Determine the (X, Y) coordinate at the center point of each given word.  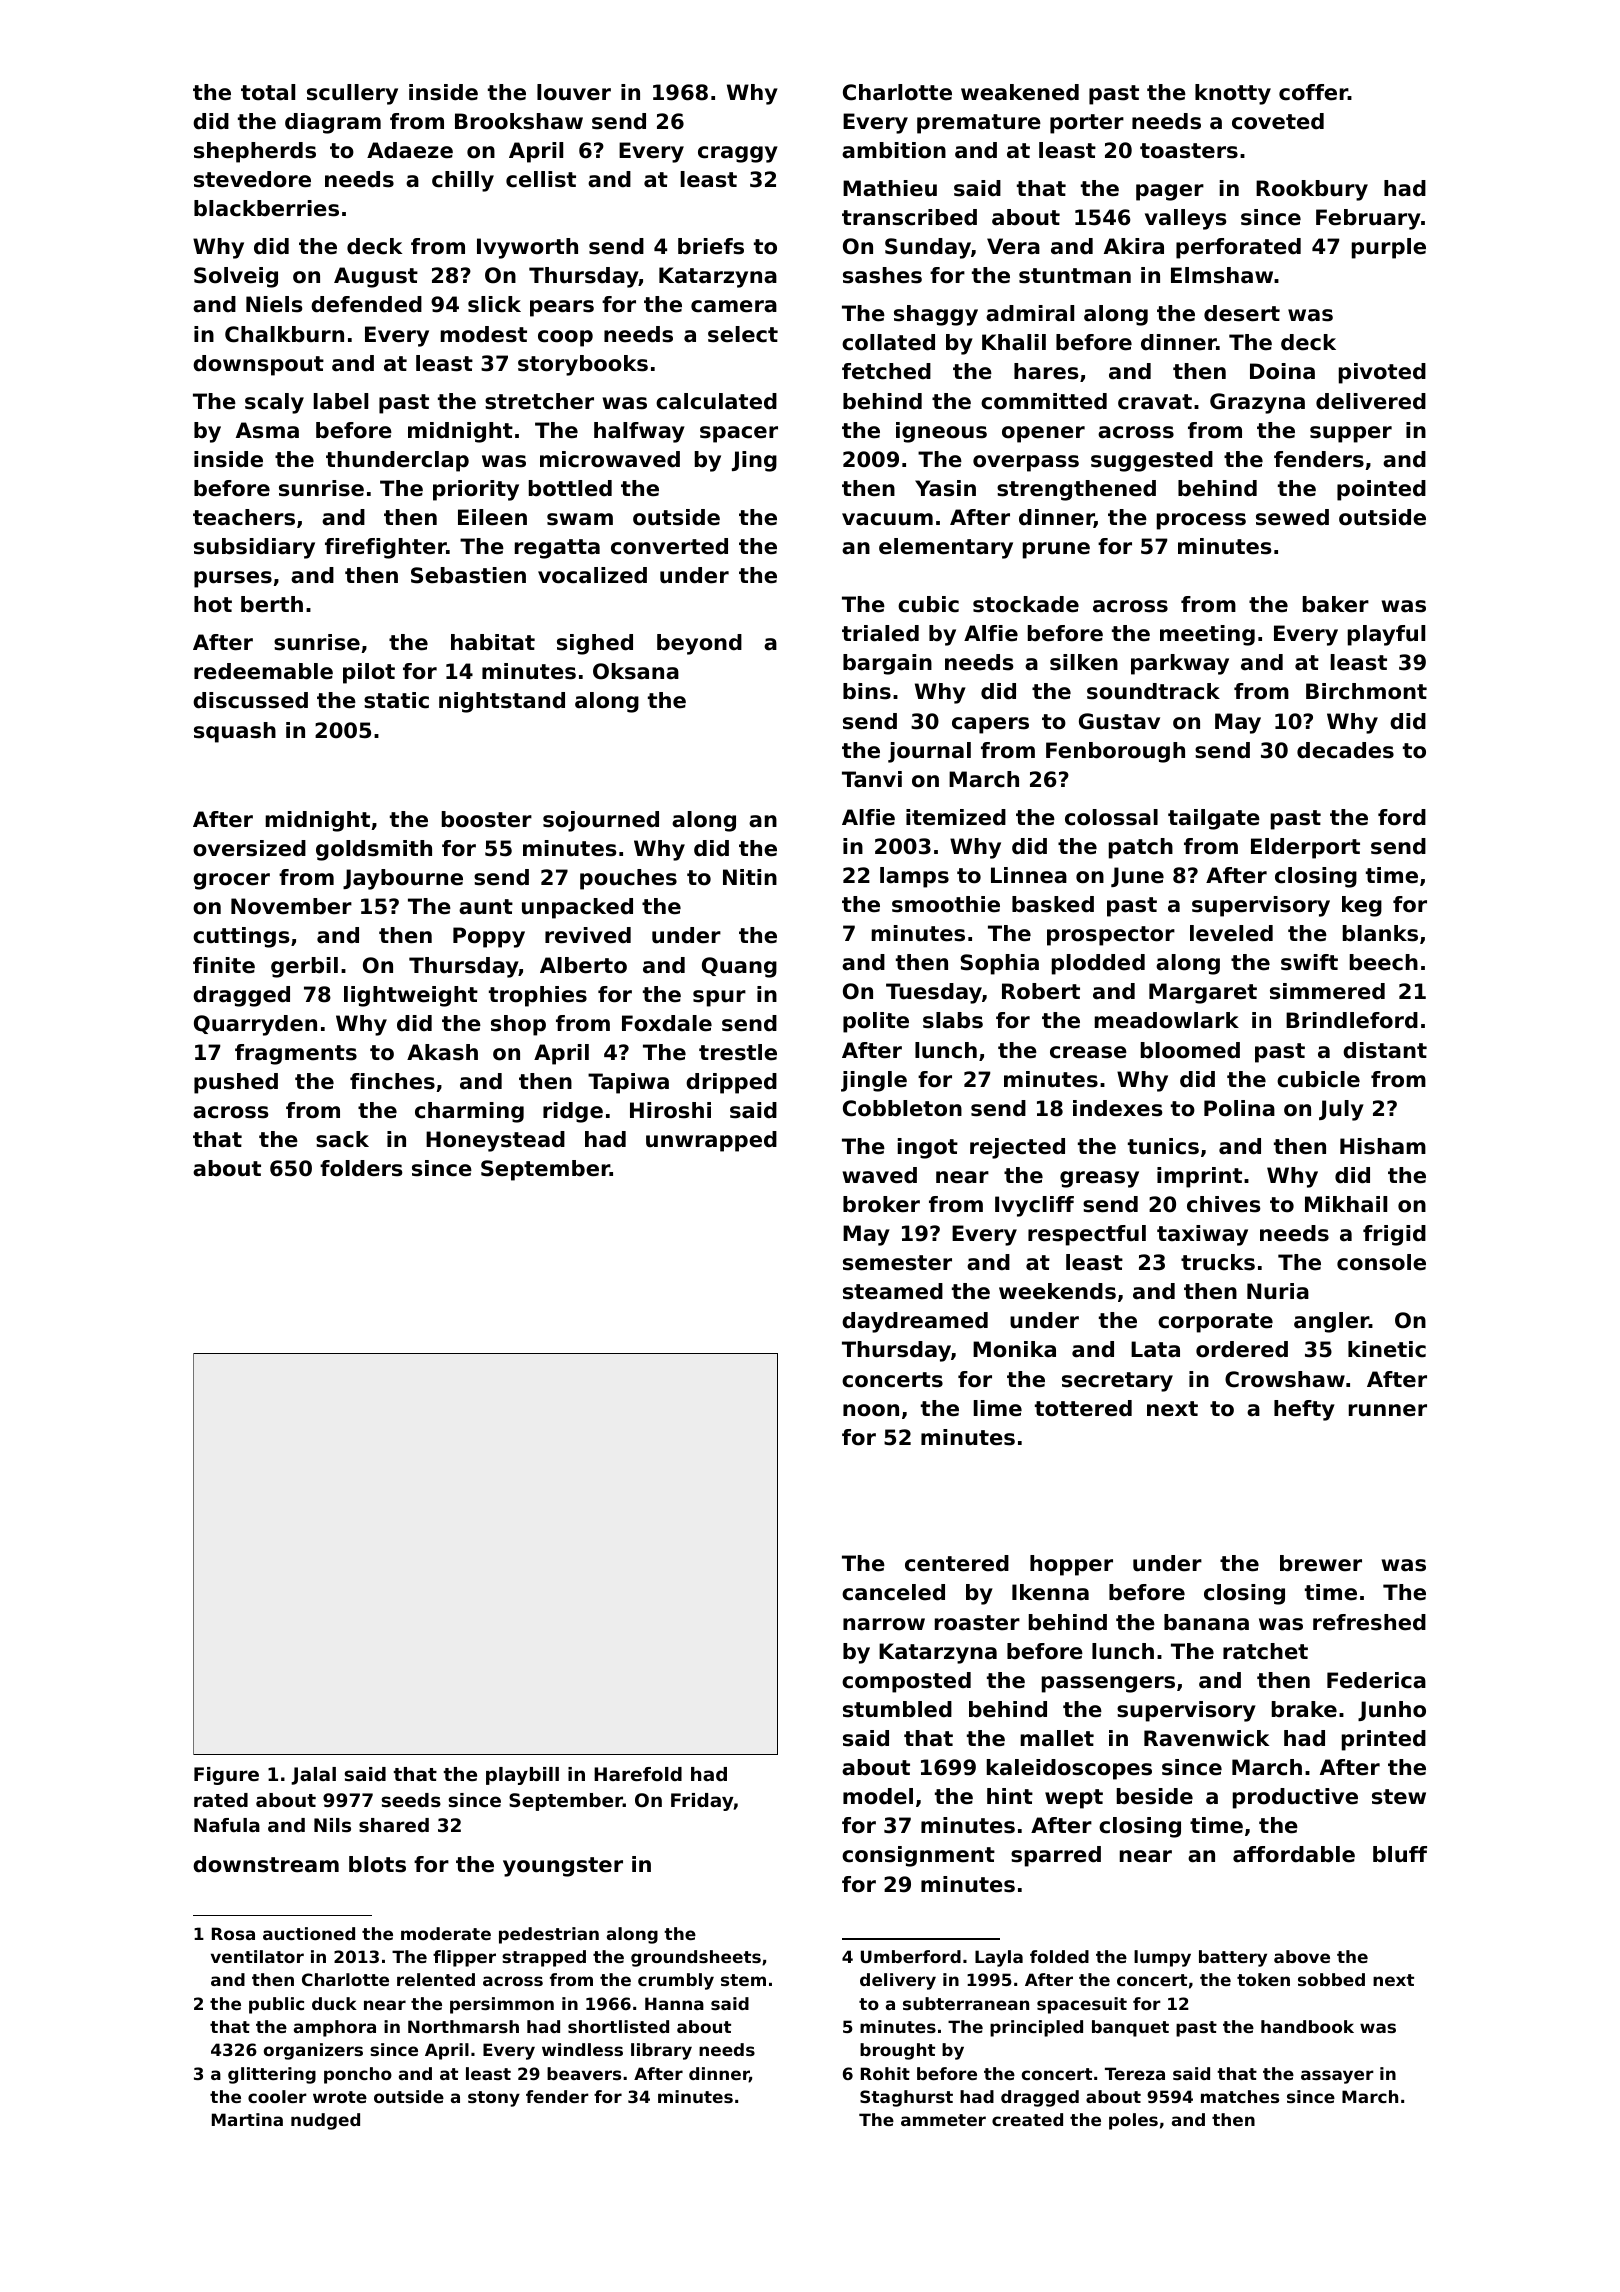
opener (1043, 434)
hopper (1071, 1565)
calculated (716, 401)
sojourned (601, 821)
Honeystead (495, 1141)
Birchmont (1366, 691)
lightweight (411, 996)
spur (719, 998)
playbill (522, 1776)
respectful (1087, 1235)
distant (1385, 1050)
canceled (893, 1592)
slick (494, 304)
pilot (369, 673)
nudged (325, 2121)
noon (871, 1410)
